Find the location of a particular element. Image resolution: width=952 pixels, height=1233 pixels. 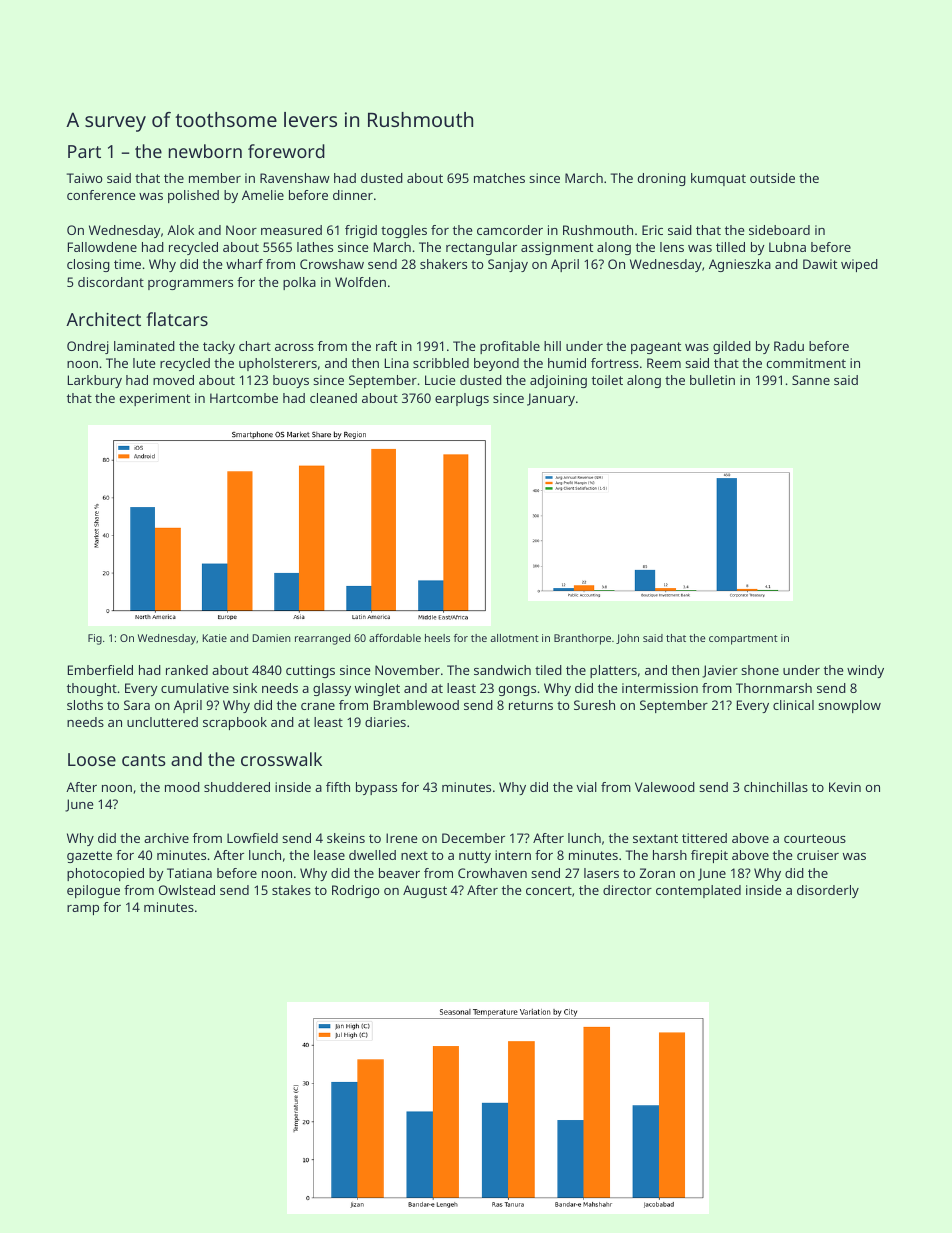

windy is located at coordinates (865, 671).
